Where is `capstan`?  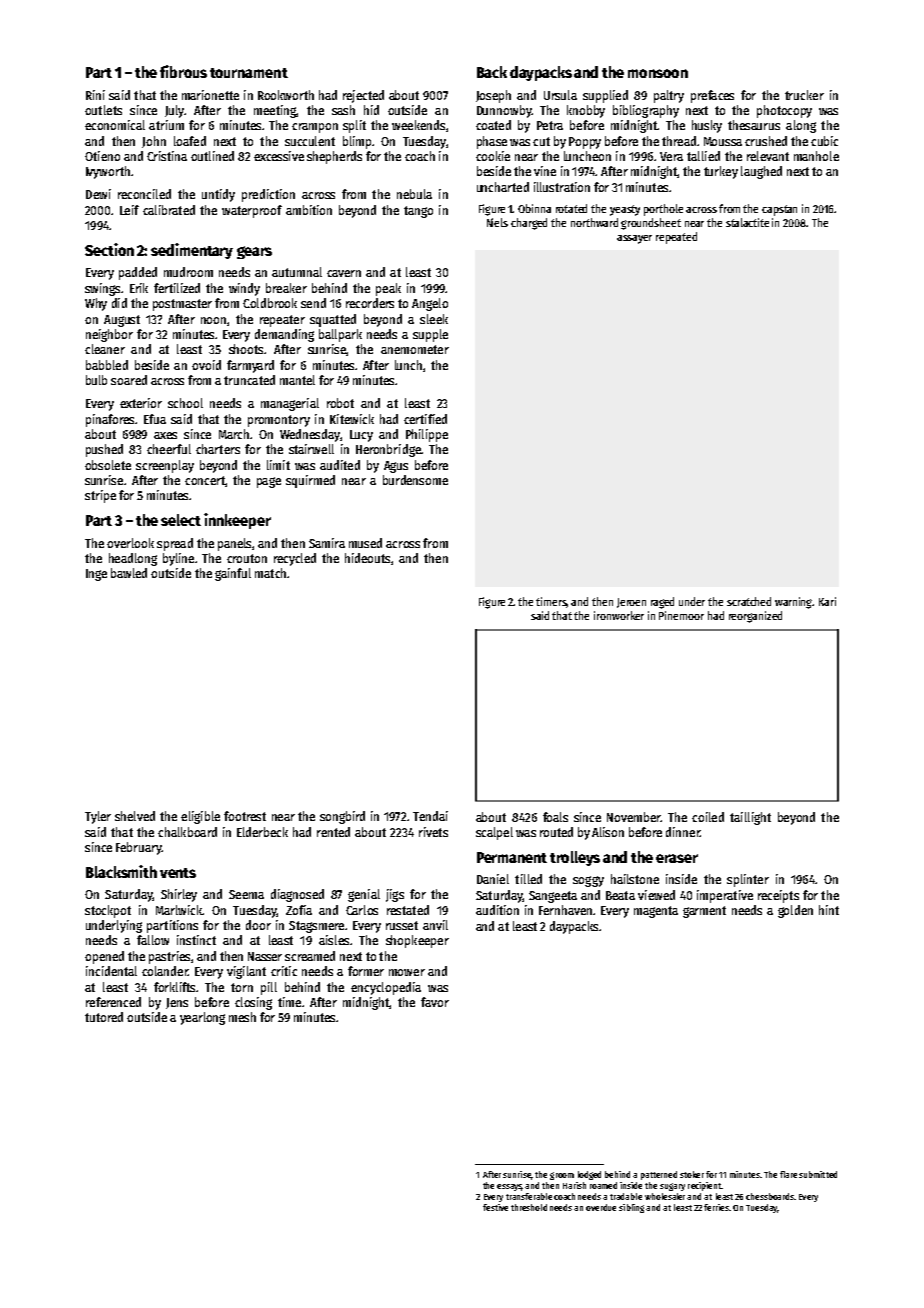
capstan is located at coordinates (779, 210).
